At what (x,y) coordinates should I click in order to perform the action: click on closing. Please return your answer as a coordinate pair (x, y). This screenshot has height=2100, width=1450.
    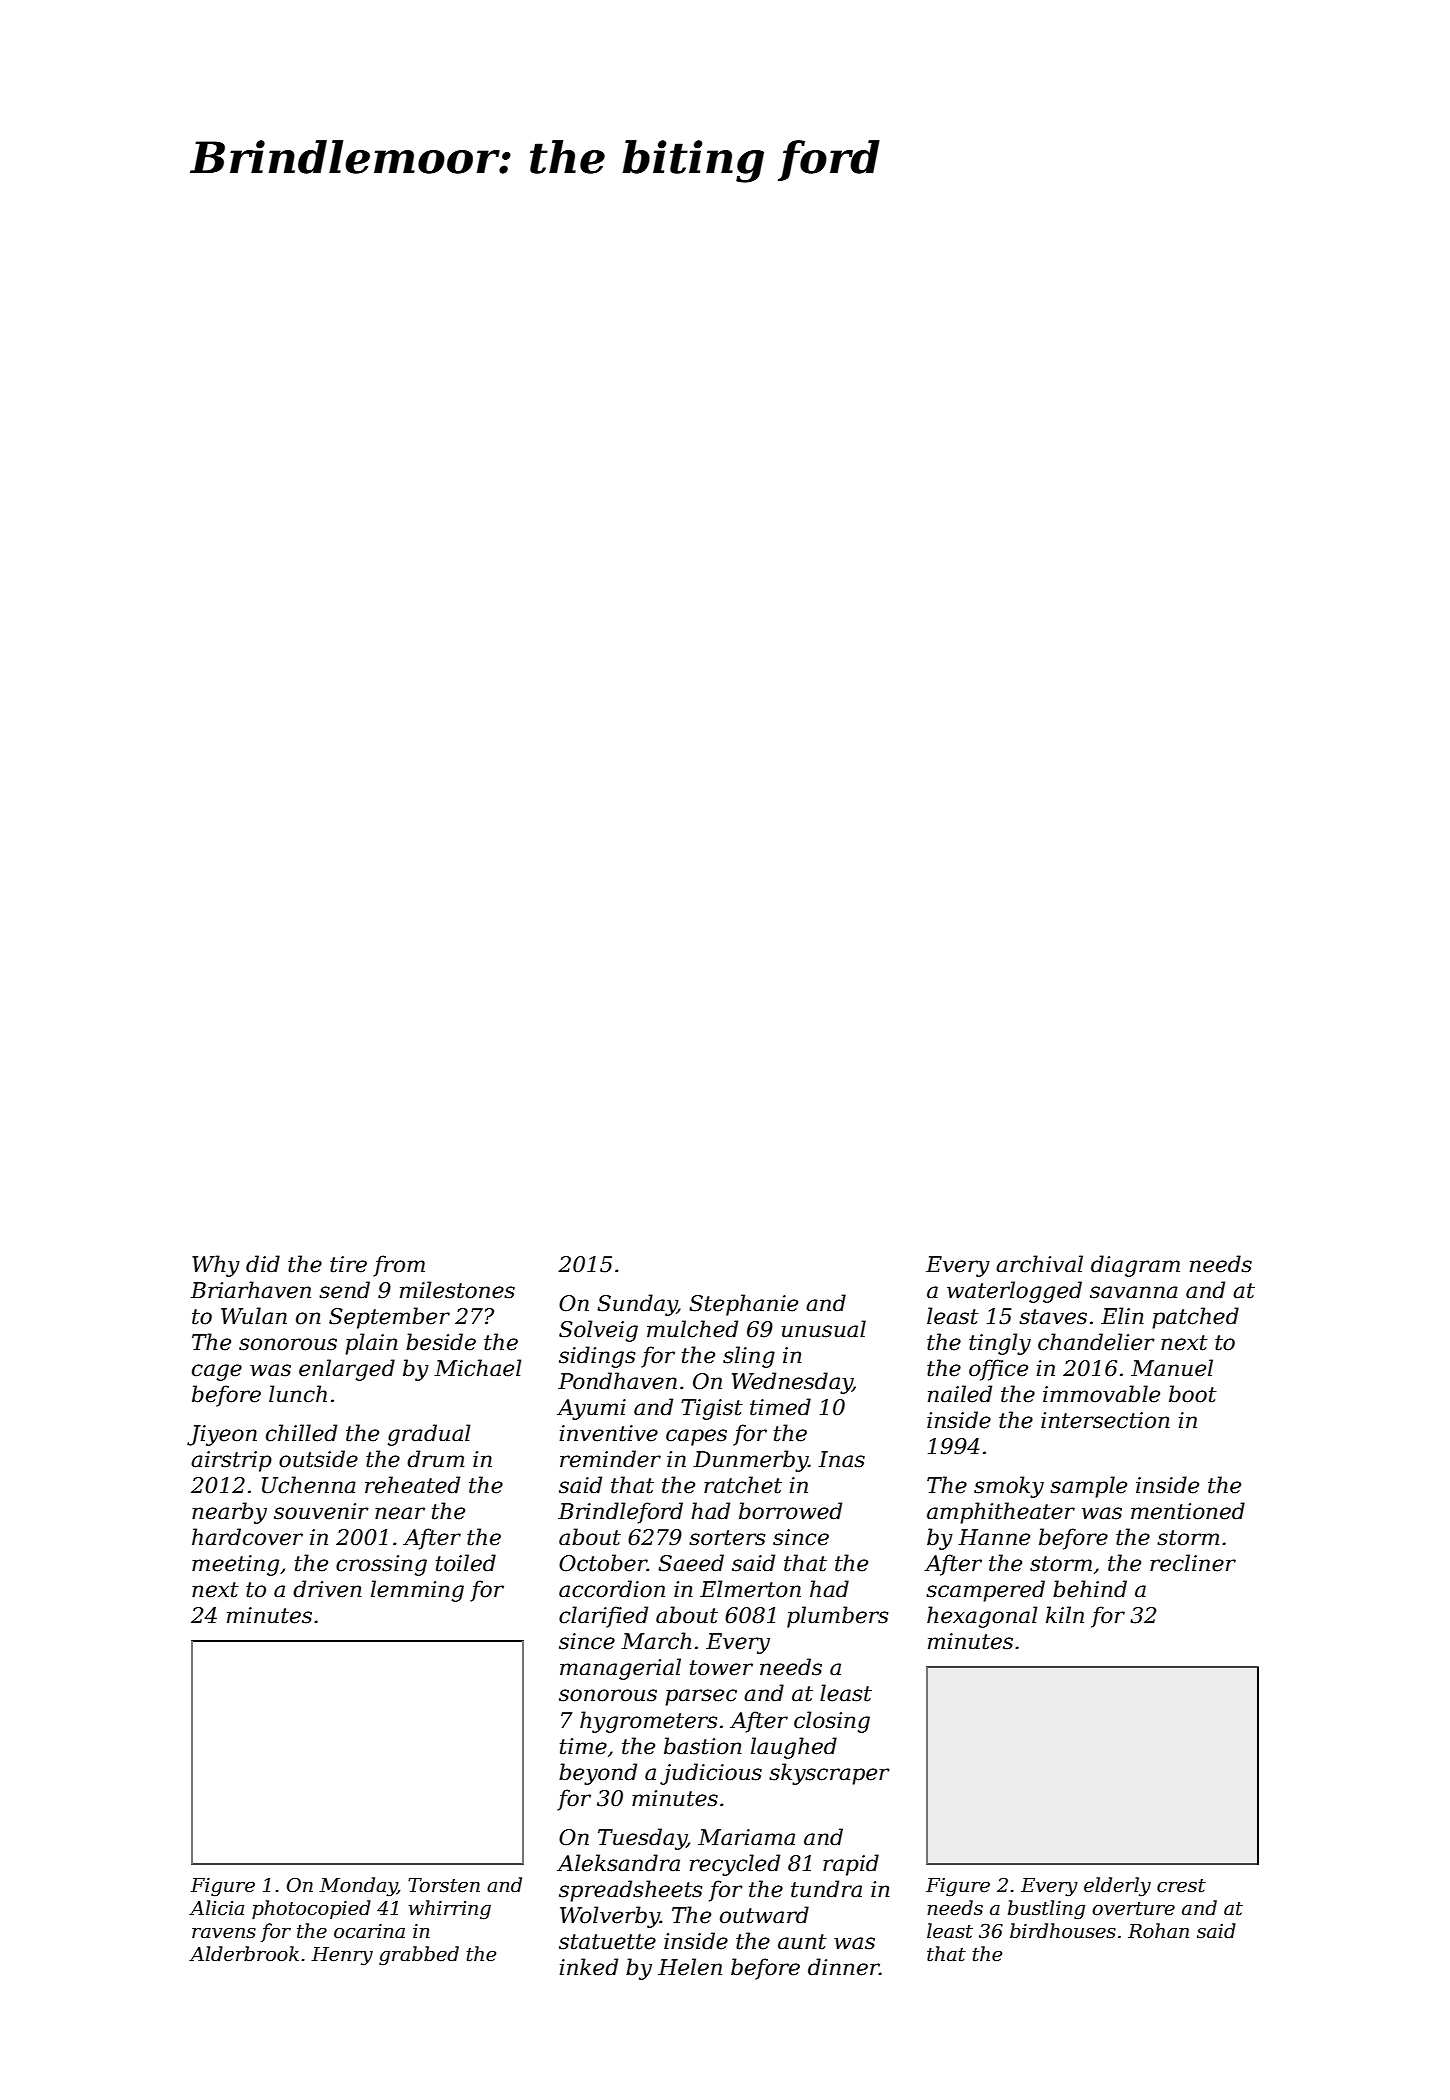
    Looking at the image, I should click on (832, 1722).
